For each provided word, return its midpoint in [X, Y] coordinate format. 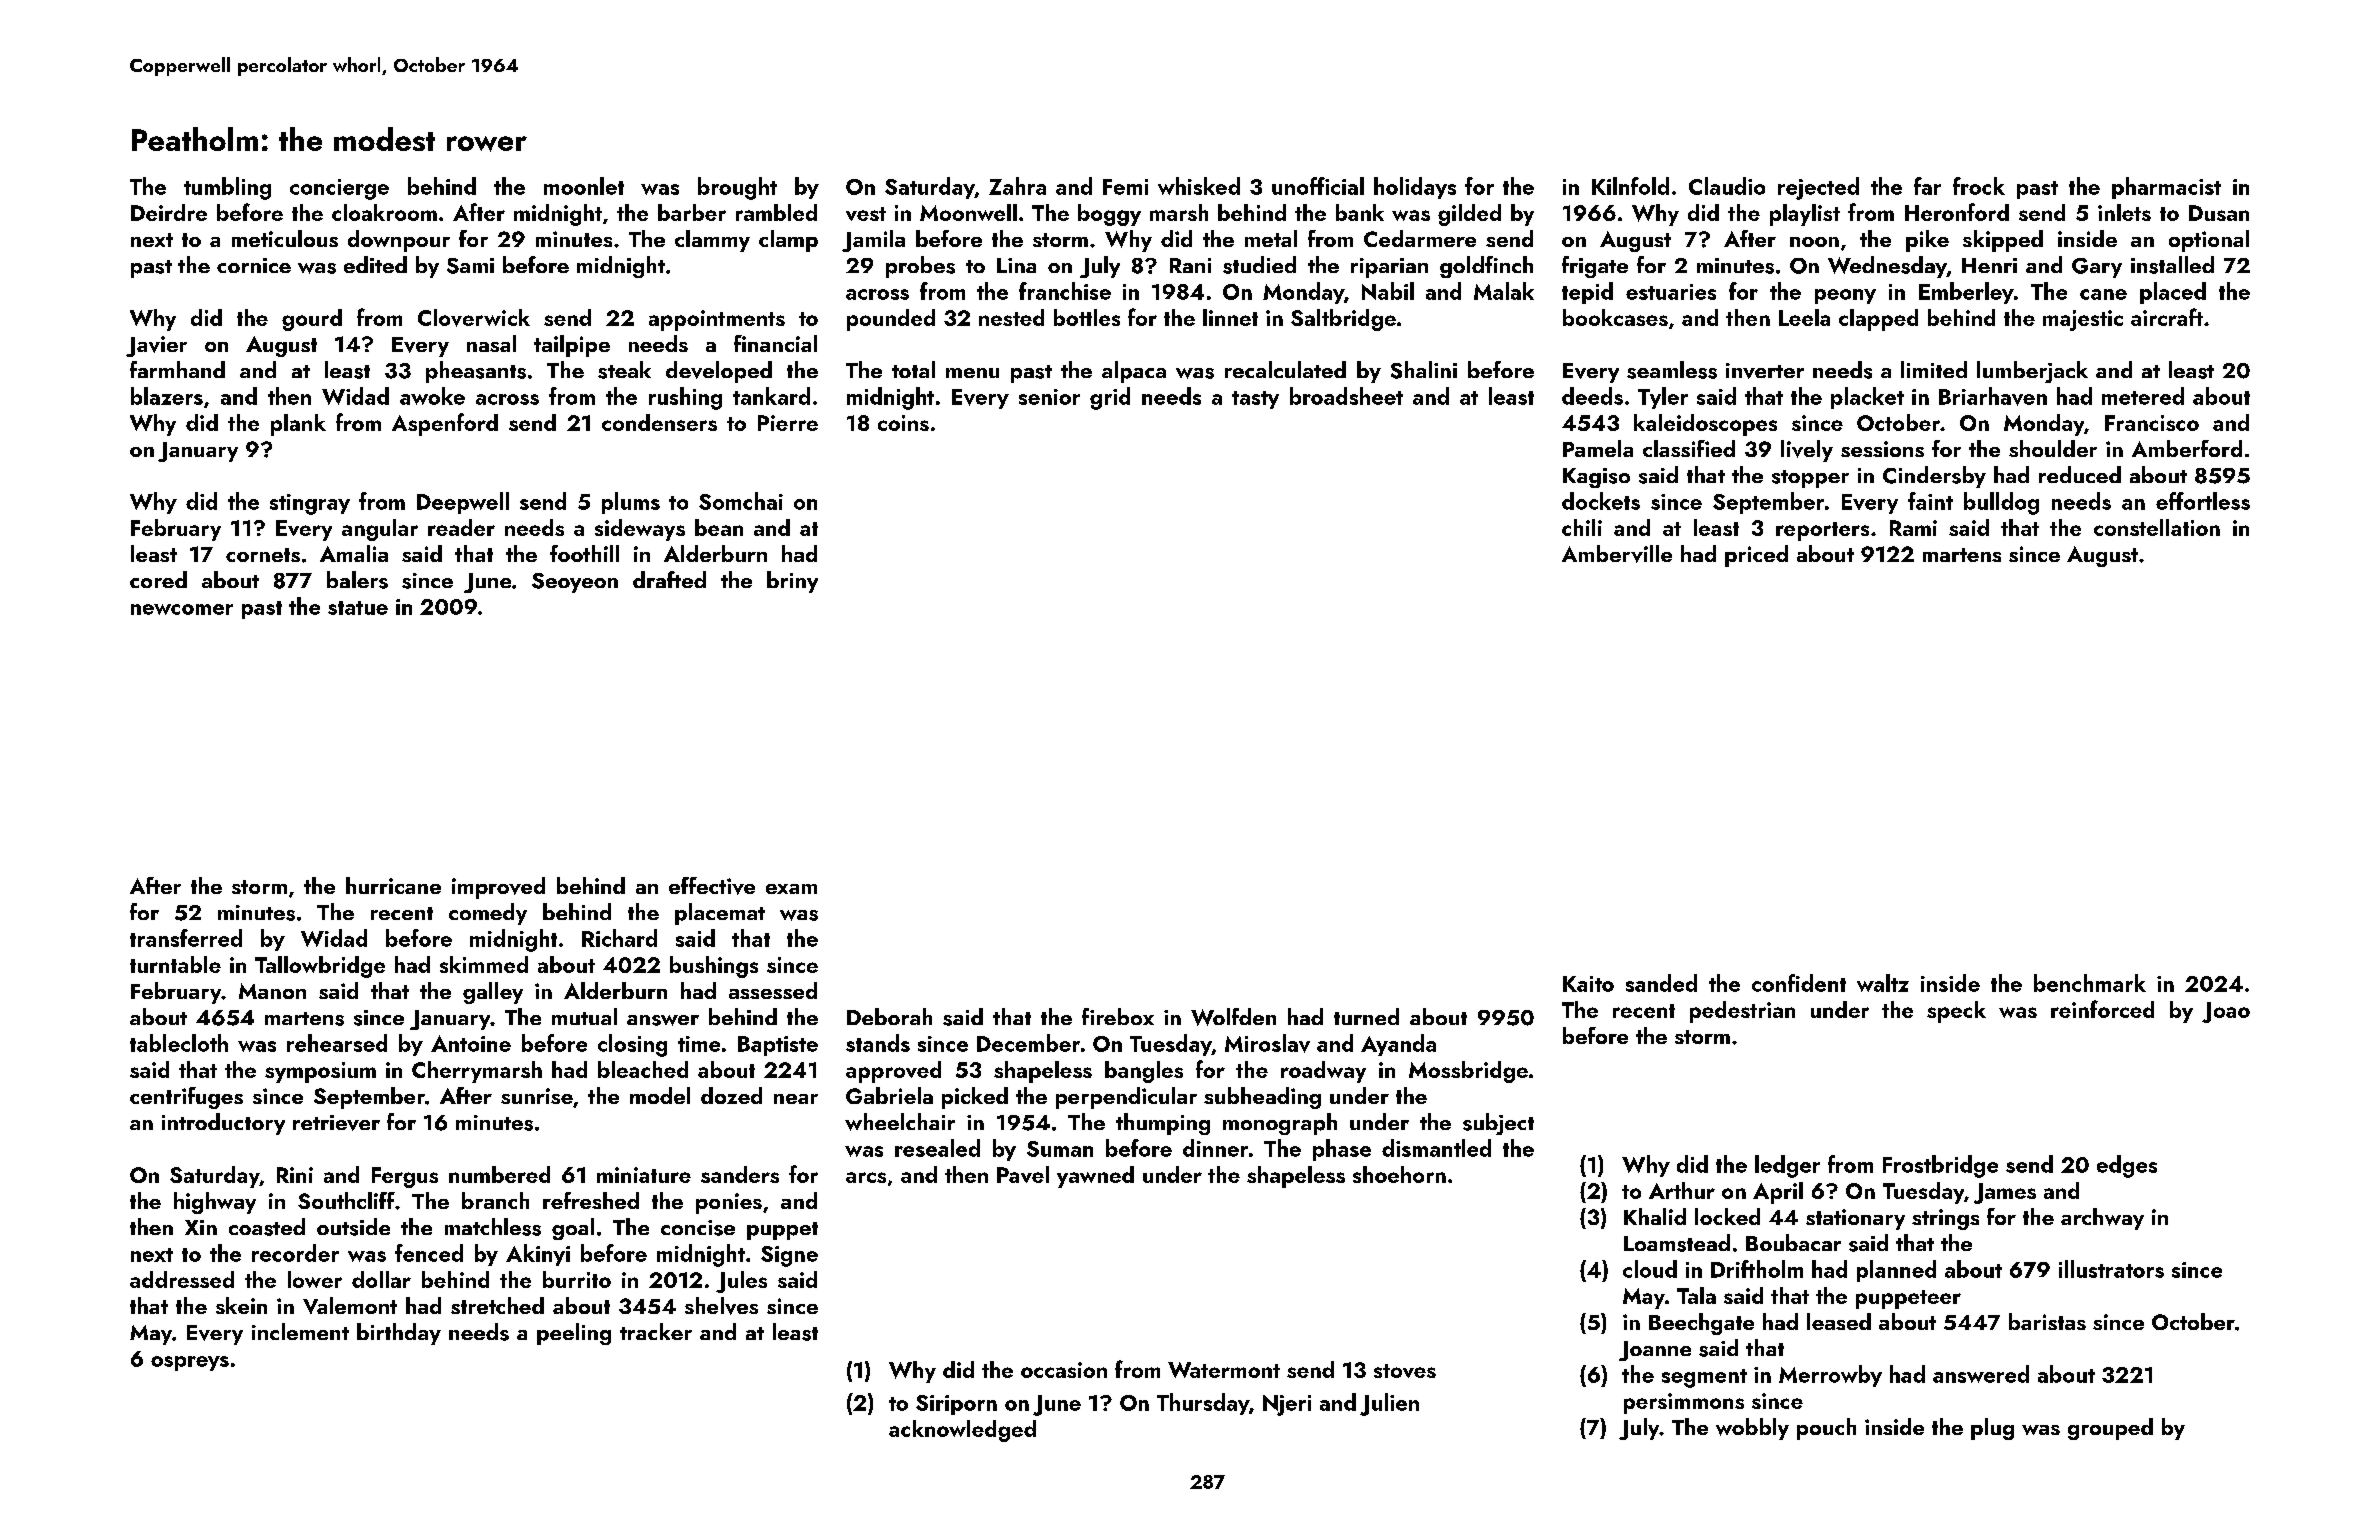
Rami [1913, 528]
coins [903, 423]
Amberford [2187, 448]
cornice [254, 265]
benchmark [2090, 983]
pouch [1826, 1429]
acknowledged [962, 1431]
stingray [310, 504]
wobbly [1752, 1429]
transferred [186, 938]
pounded [891, 320]
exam [791, 889]
